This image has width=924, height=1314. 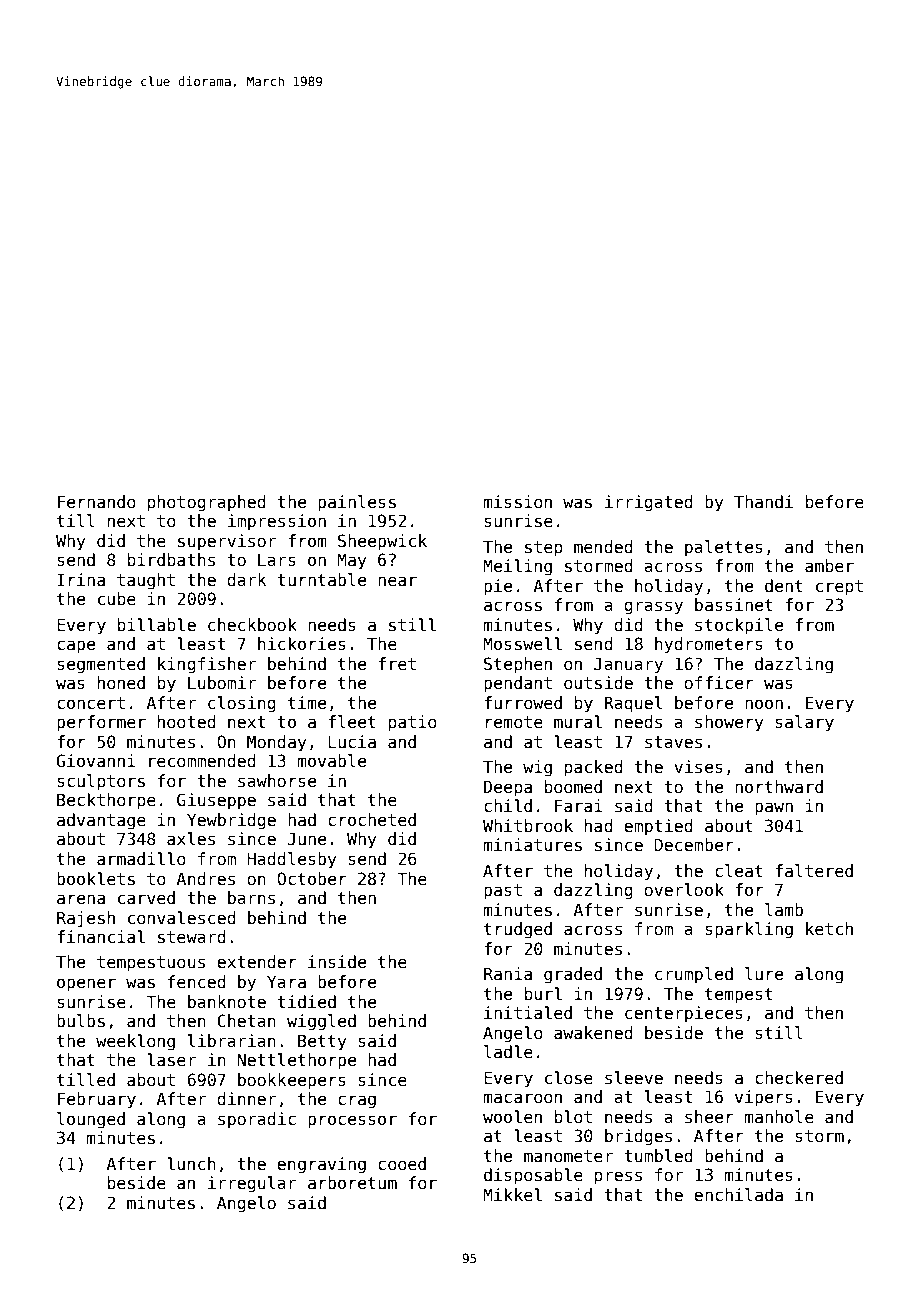 What do you see at coordinates (191, 1164) in the image?
I see `lunch` at bounding box center [191, 1164].
